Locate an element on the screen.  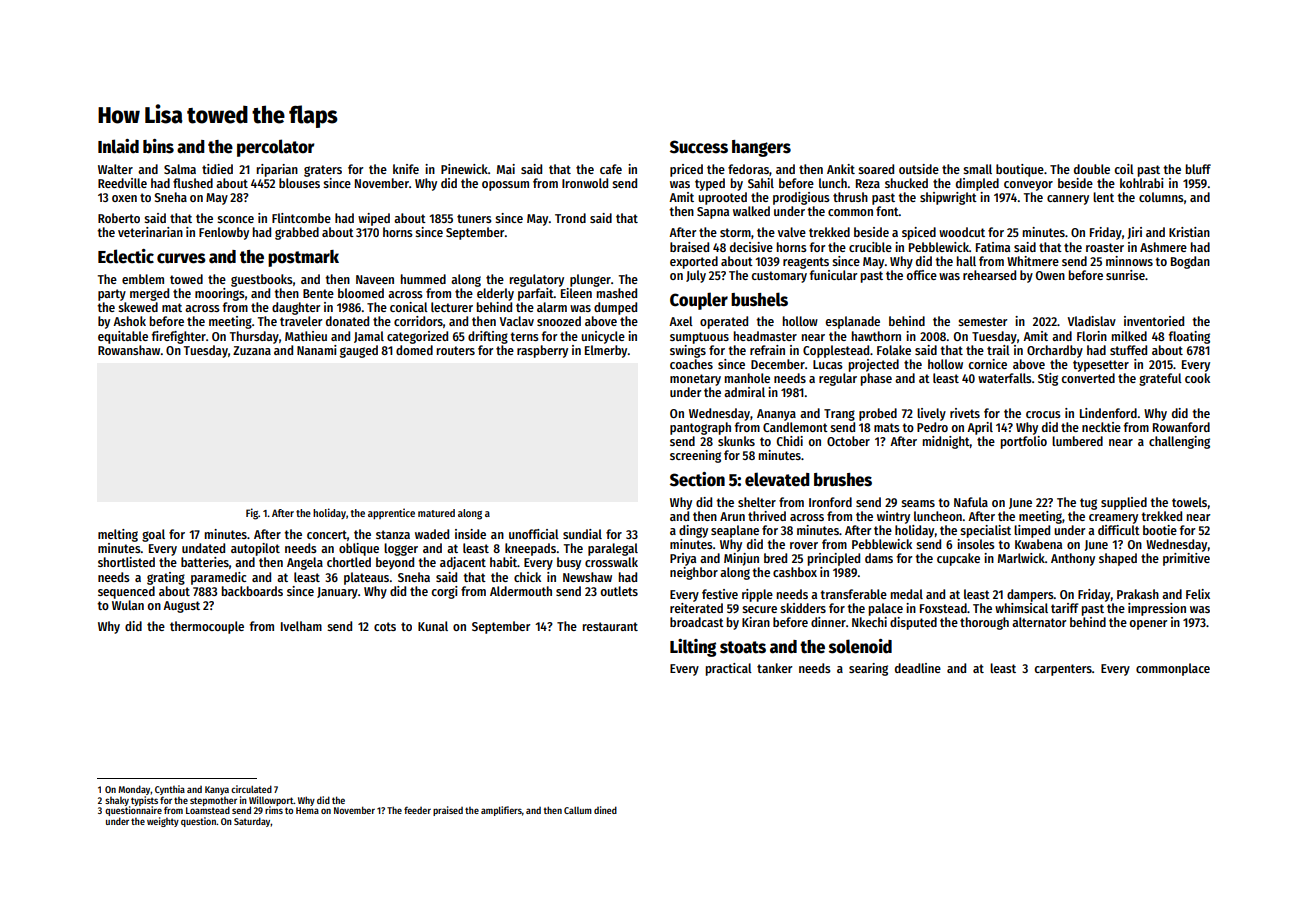
coil is located at coordinates (1124, 169).
